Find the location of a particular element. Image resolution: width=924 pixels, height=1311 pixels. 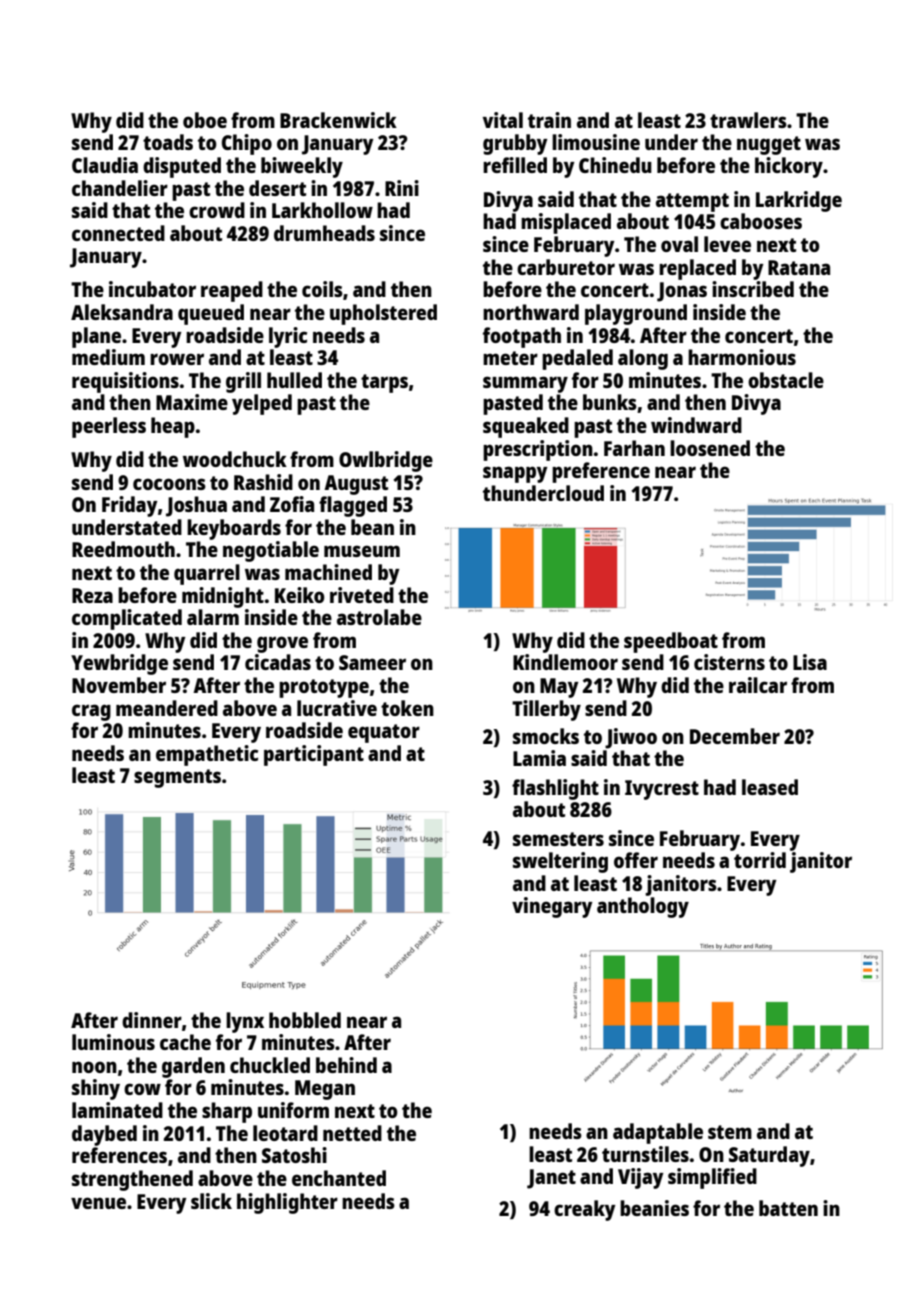

laminated is located at coordinates (117, 1110).
